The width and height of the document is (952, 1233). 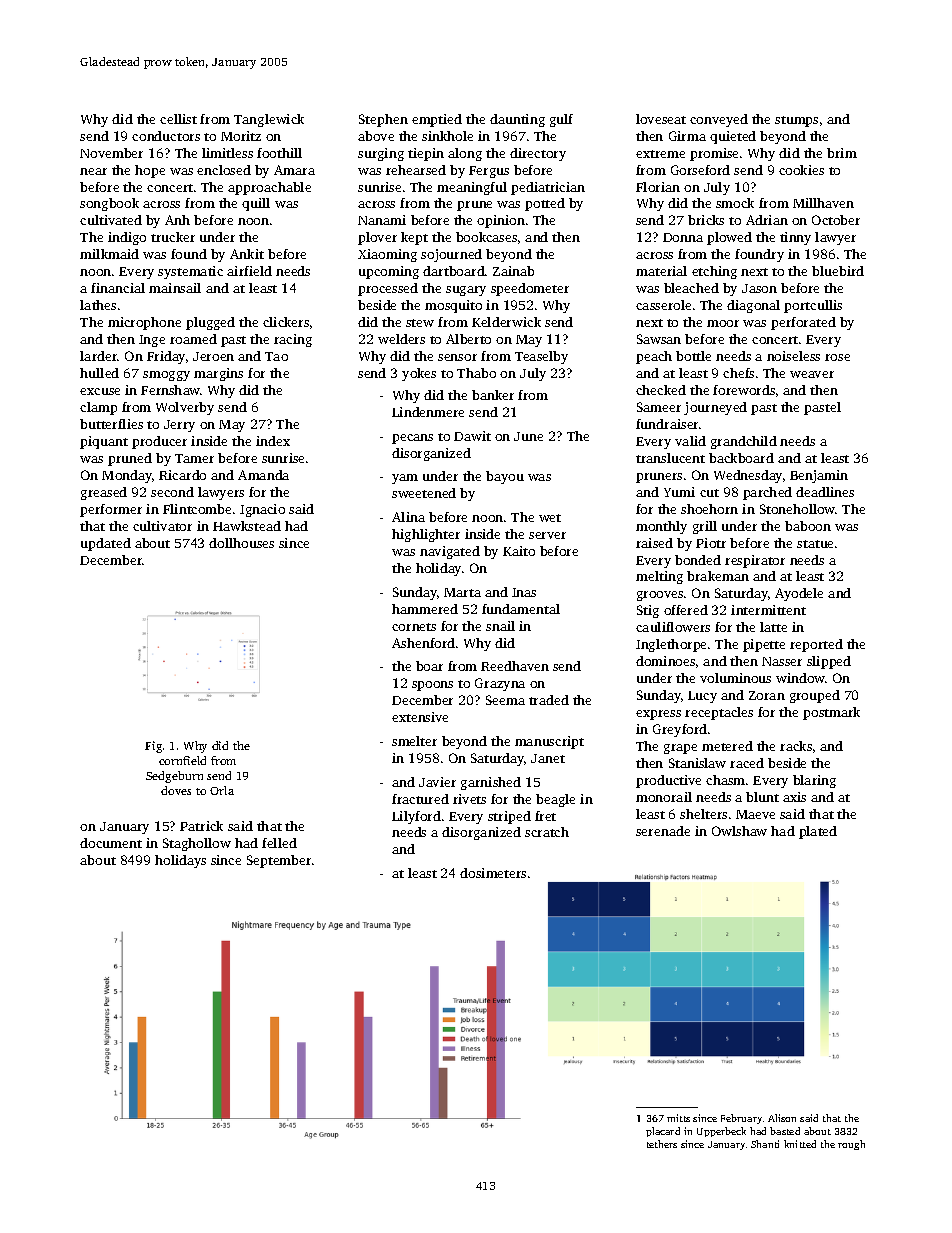 I want to click on Lilyford, so click(x=416, y=817).
